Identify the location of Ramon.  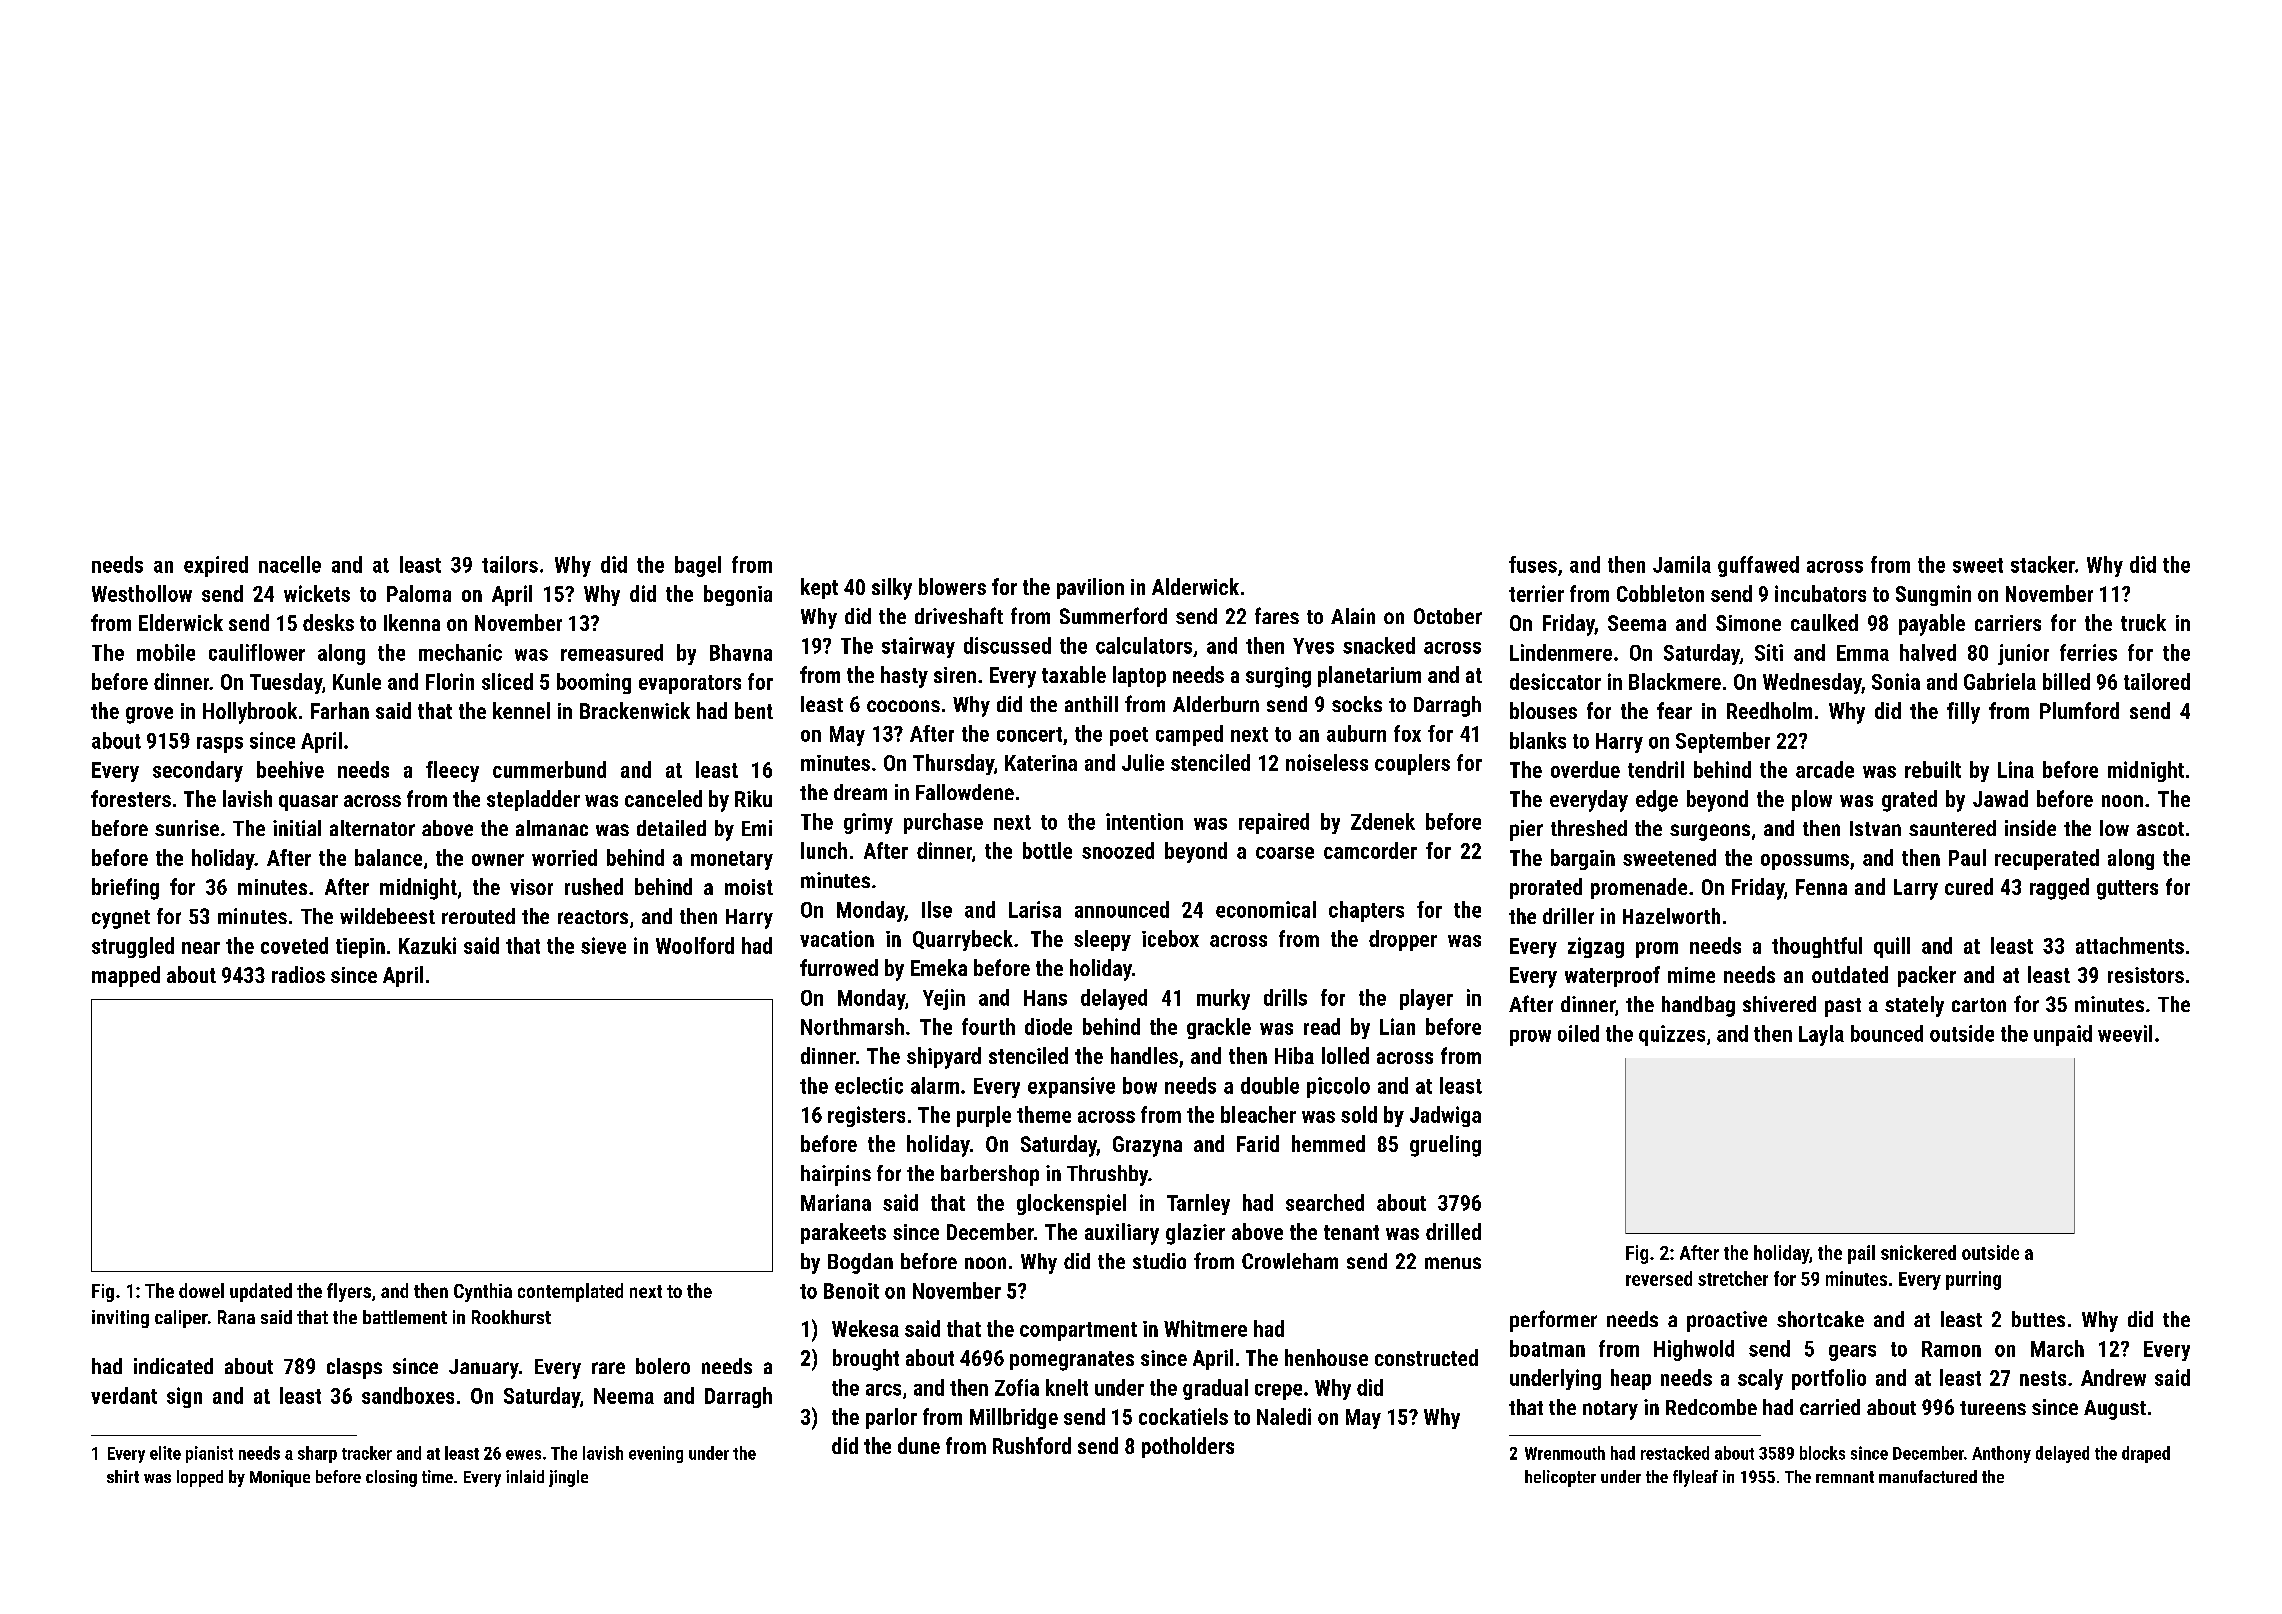
(1951, 1349).
